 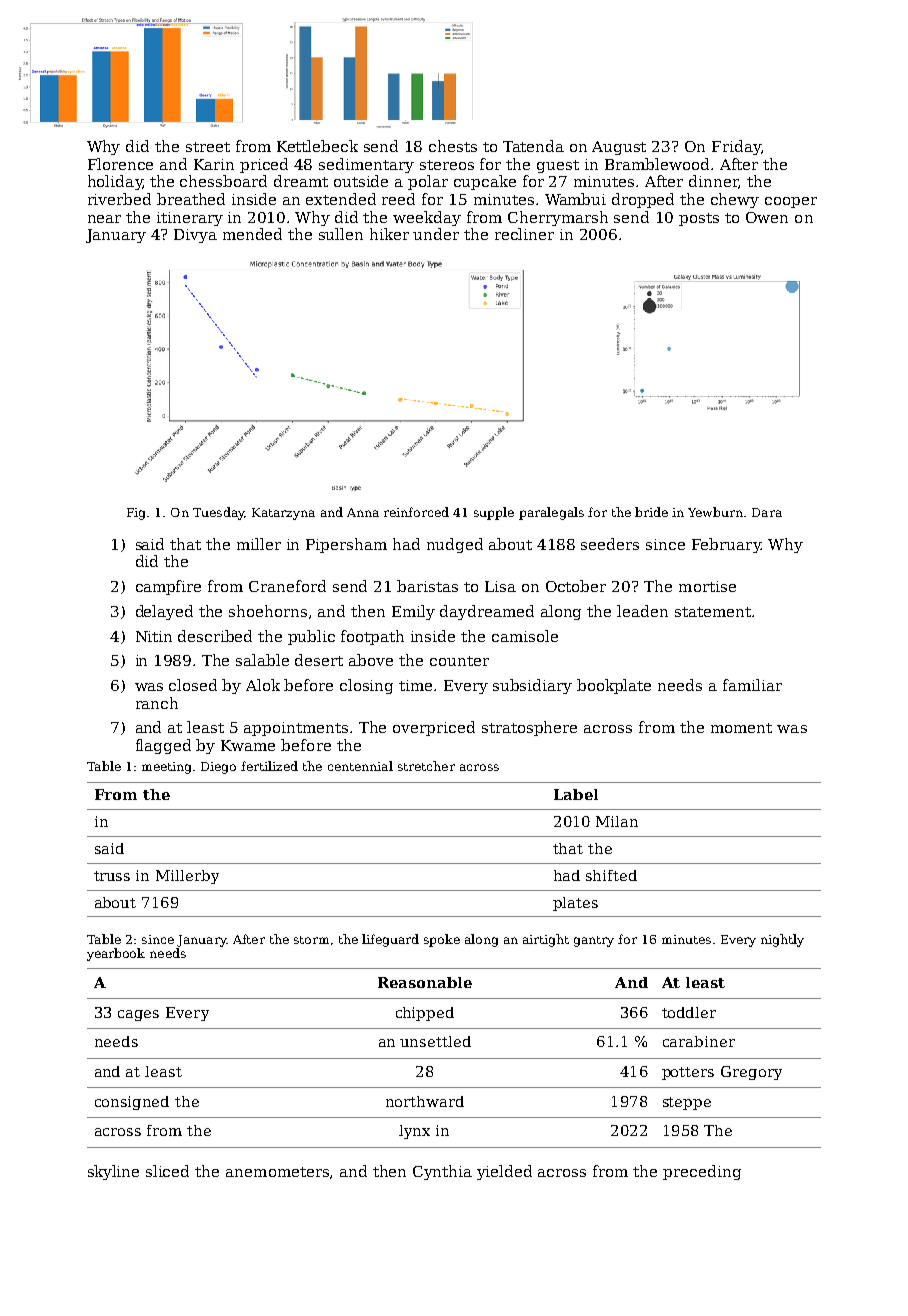 What do you see at coordinates (504, 1172) in the screenshot?
I see `yielded` at bounding box center [504, 1172].
